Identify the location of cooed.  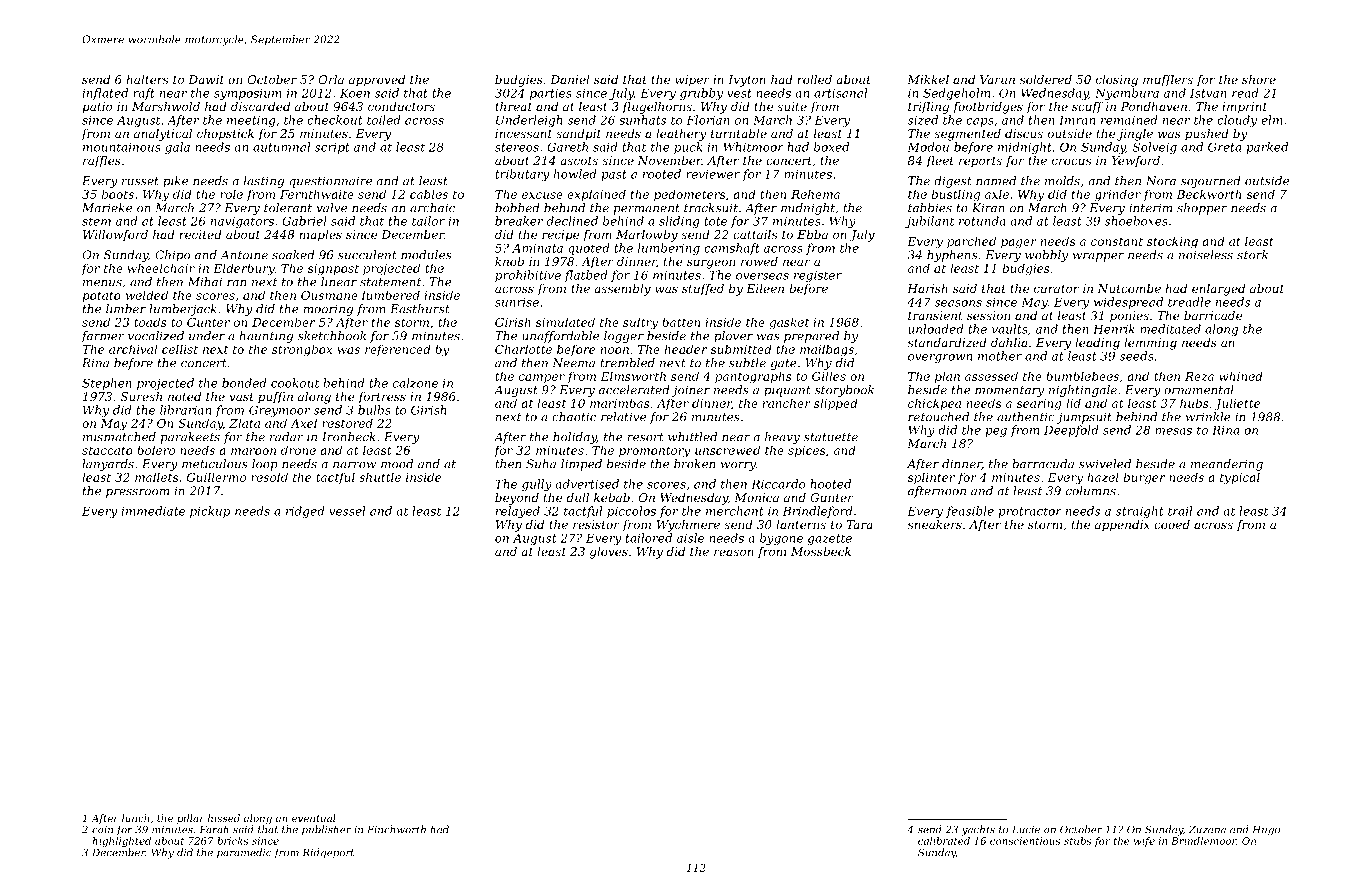
(1172, 524).
